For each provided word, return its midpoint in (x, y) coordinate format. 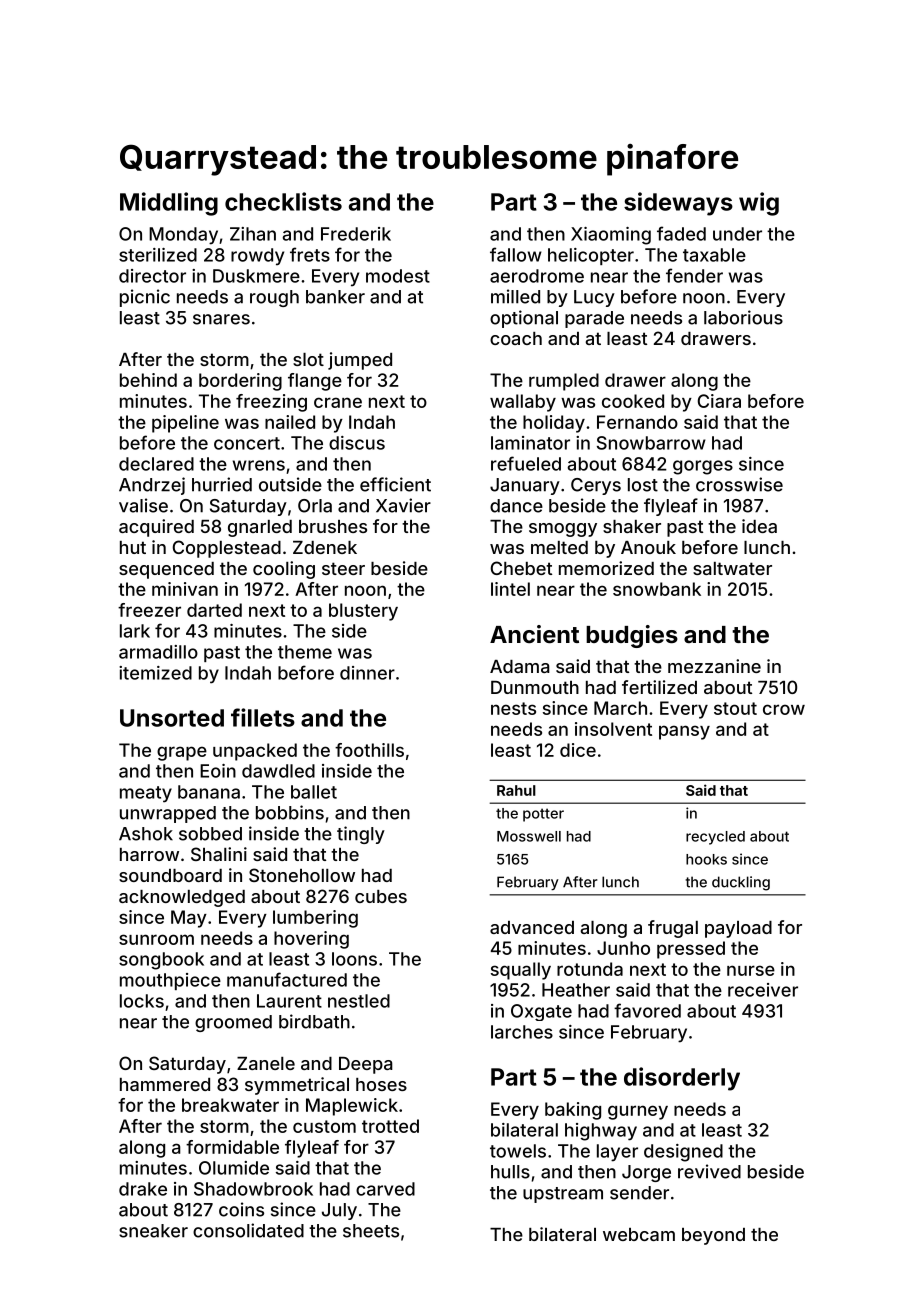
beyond (713, 1236)
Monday (183, 236)
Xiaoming (611, 236)
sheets (371, 1231)
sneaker (153, 1231)
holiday (554, 424)
